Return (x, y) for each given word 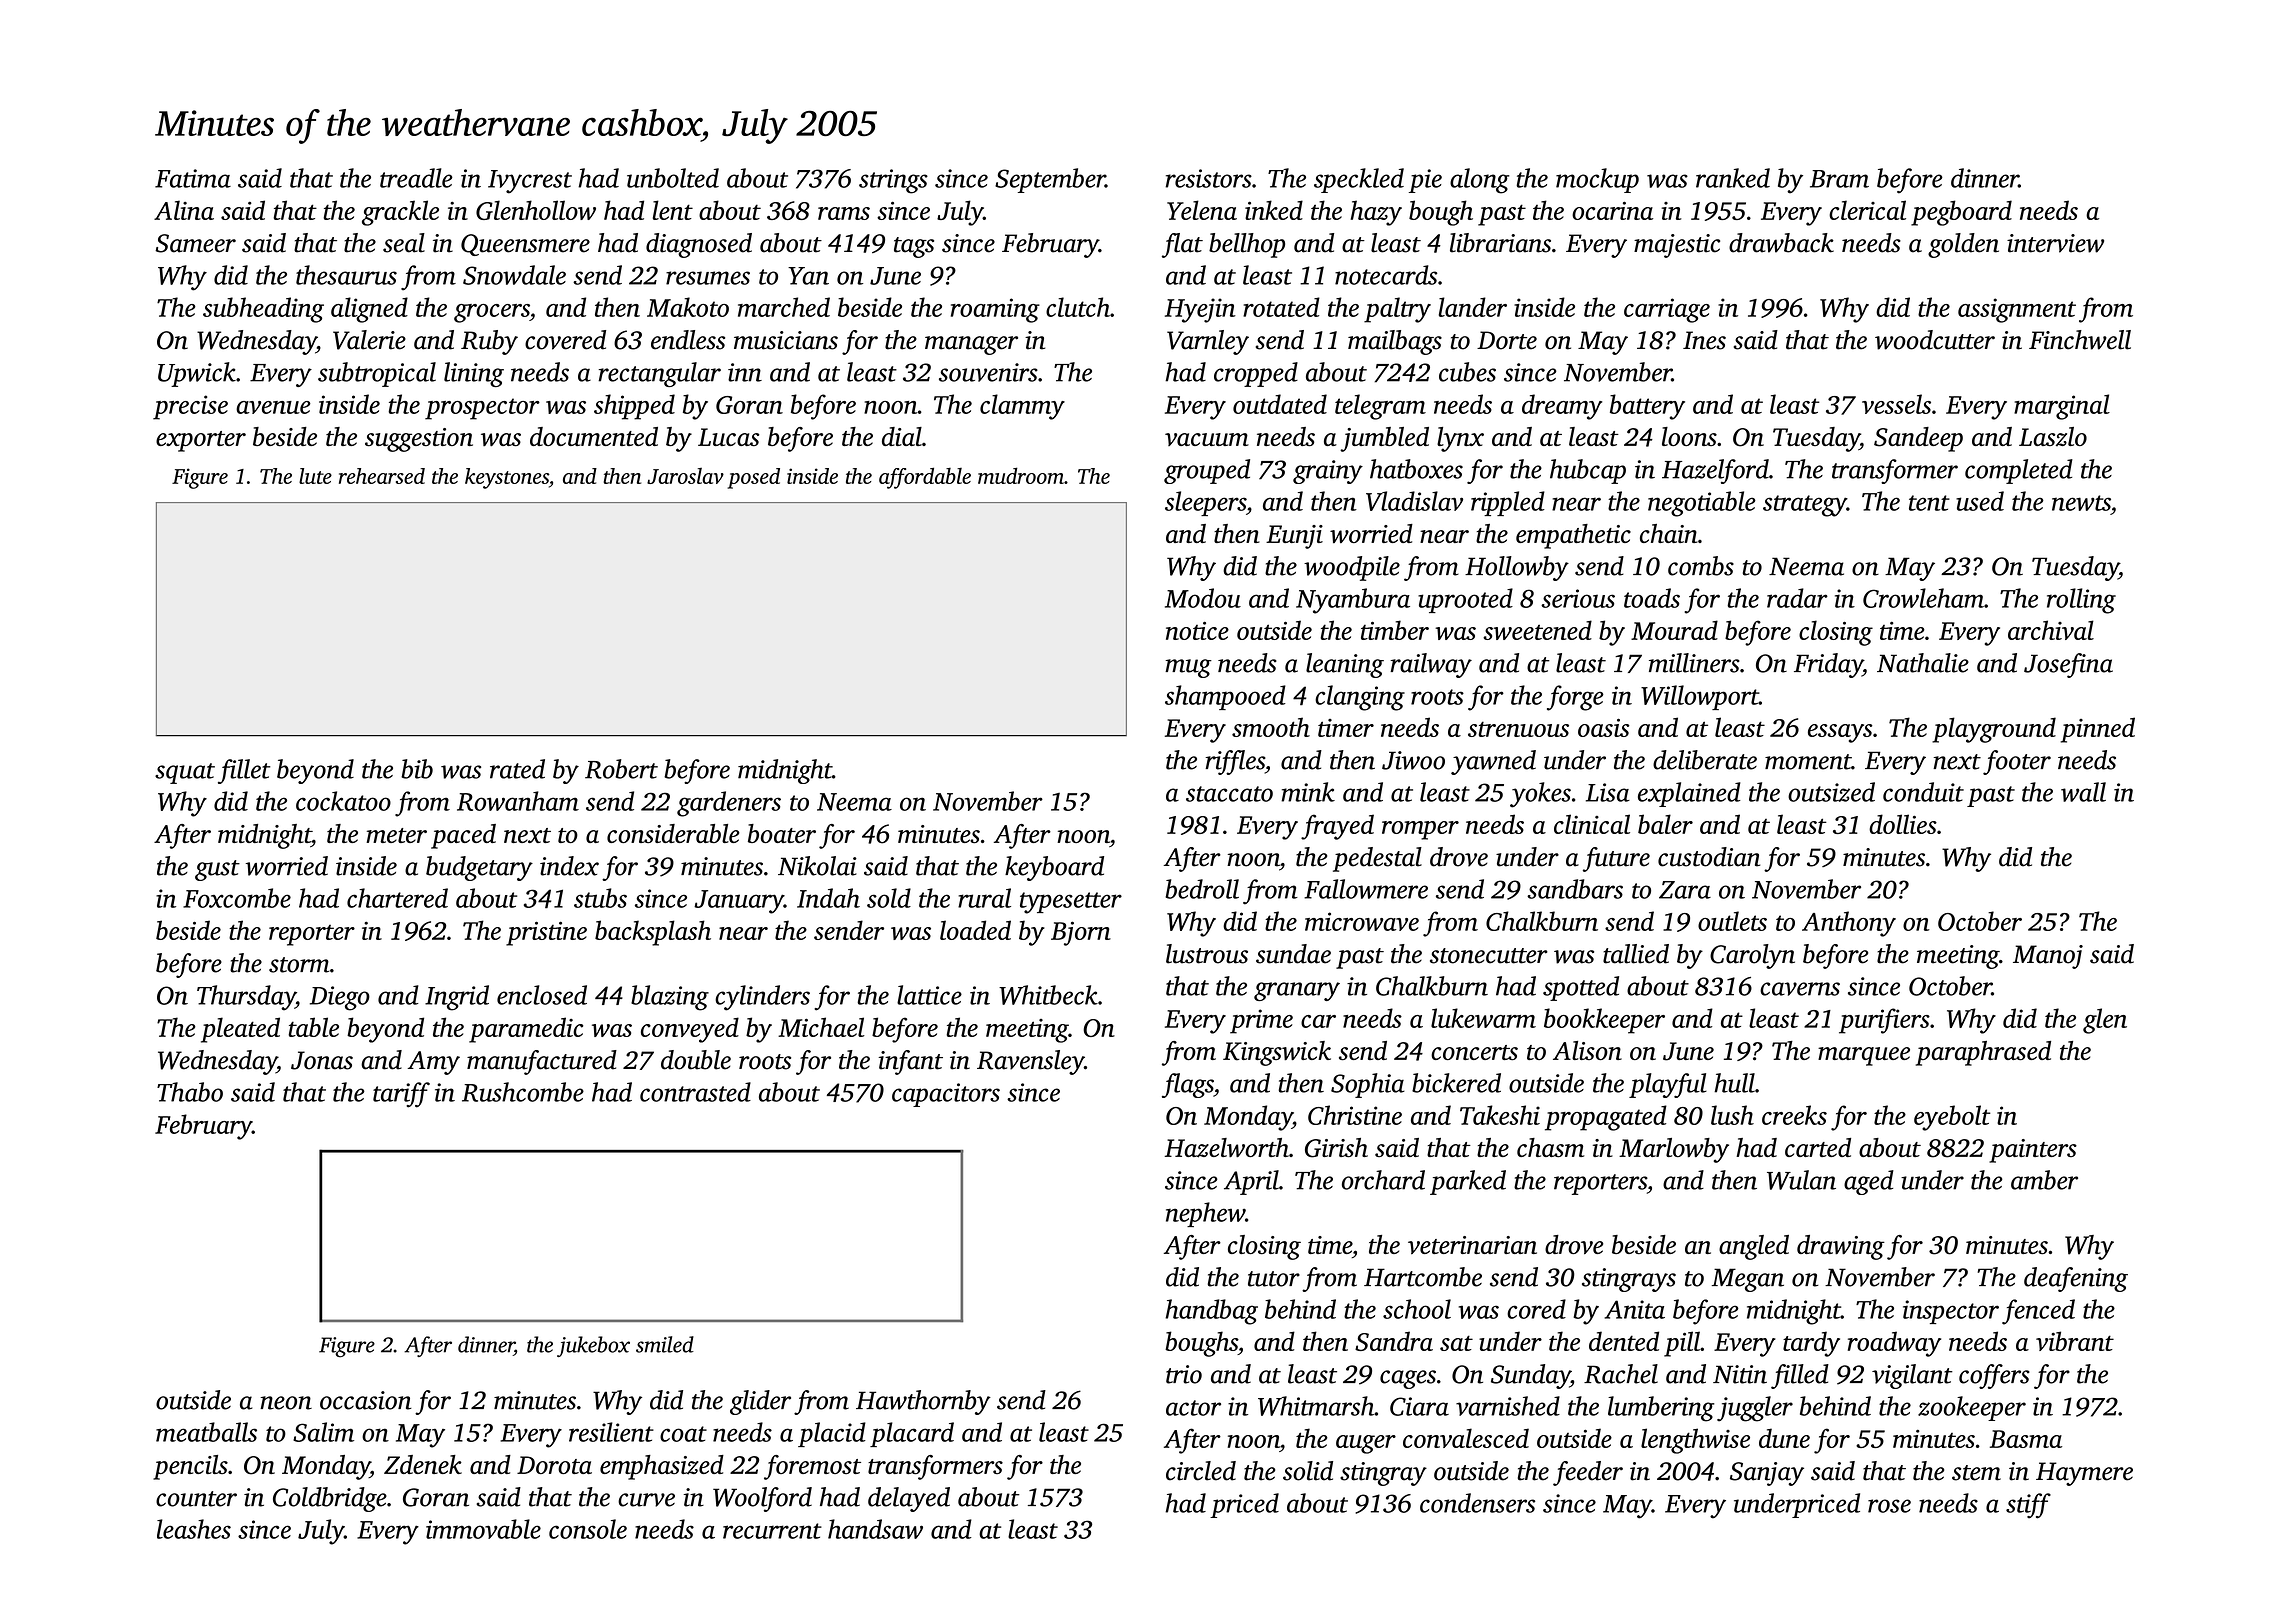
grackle (400, 213)
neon (286, 1403)
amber (2044, 1180)
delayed (909, 1499)
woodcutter (1935, 340)
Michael (821, 1027)
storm (299, 965)
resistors (1208, 178)
